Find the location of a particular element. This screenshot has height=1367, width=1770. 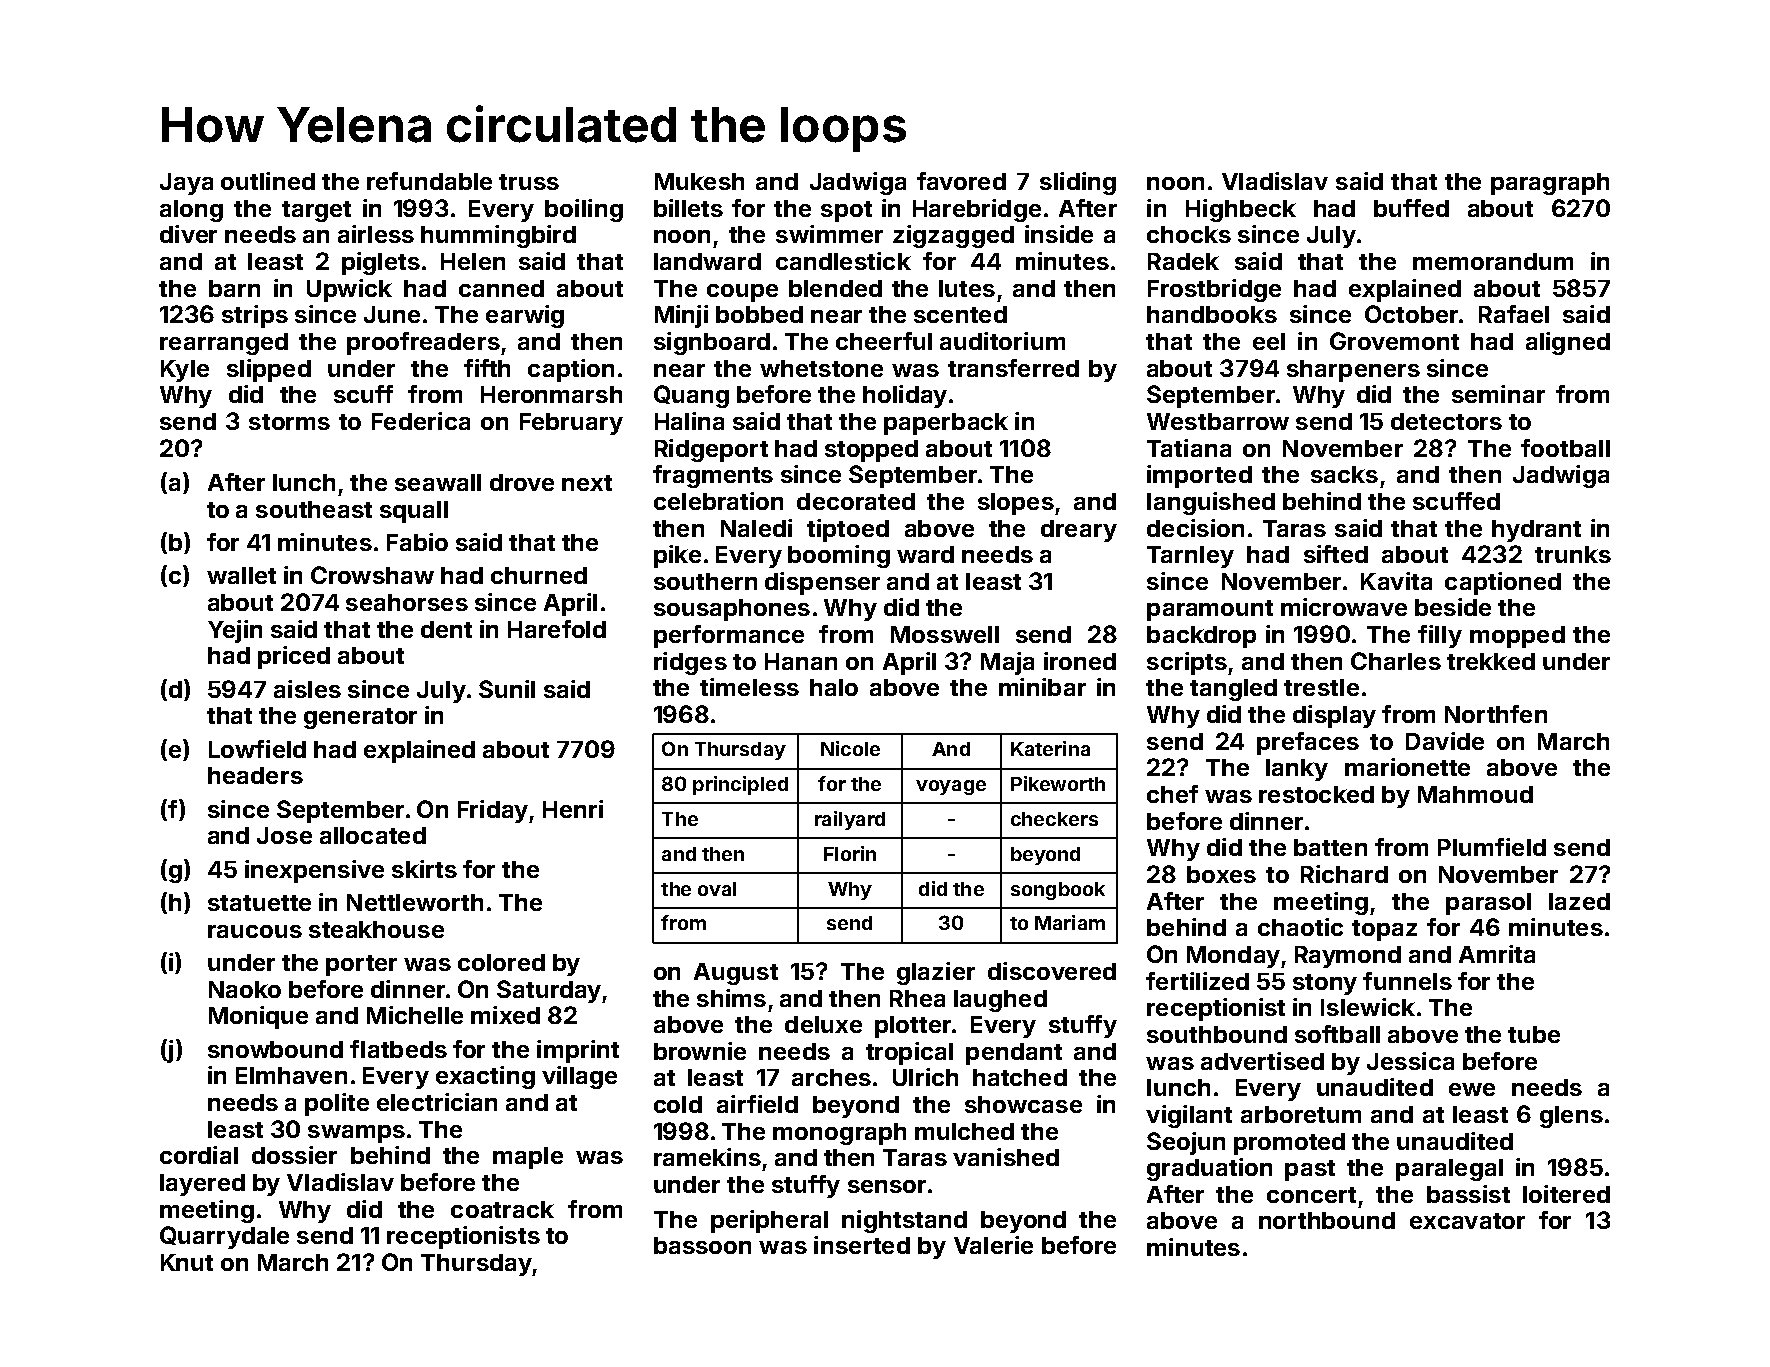

colored is located at coordinates (501, 962).
